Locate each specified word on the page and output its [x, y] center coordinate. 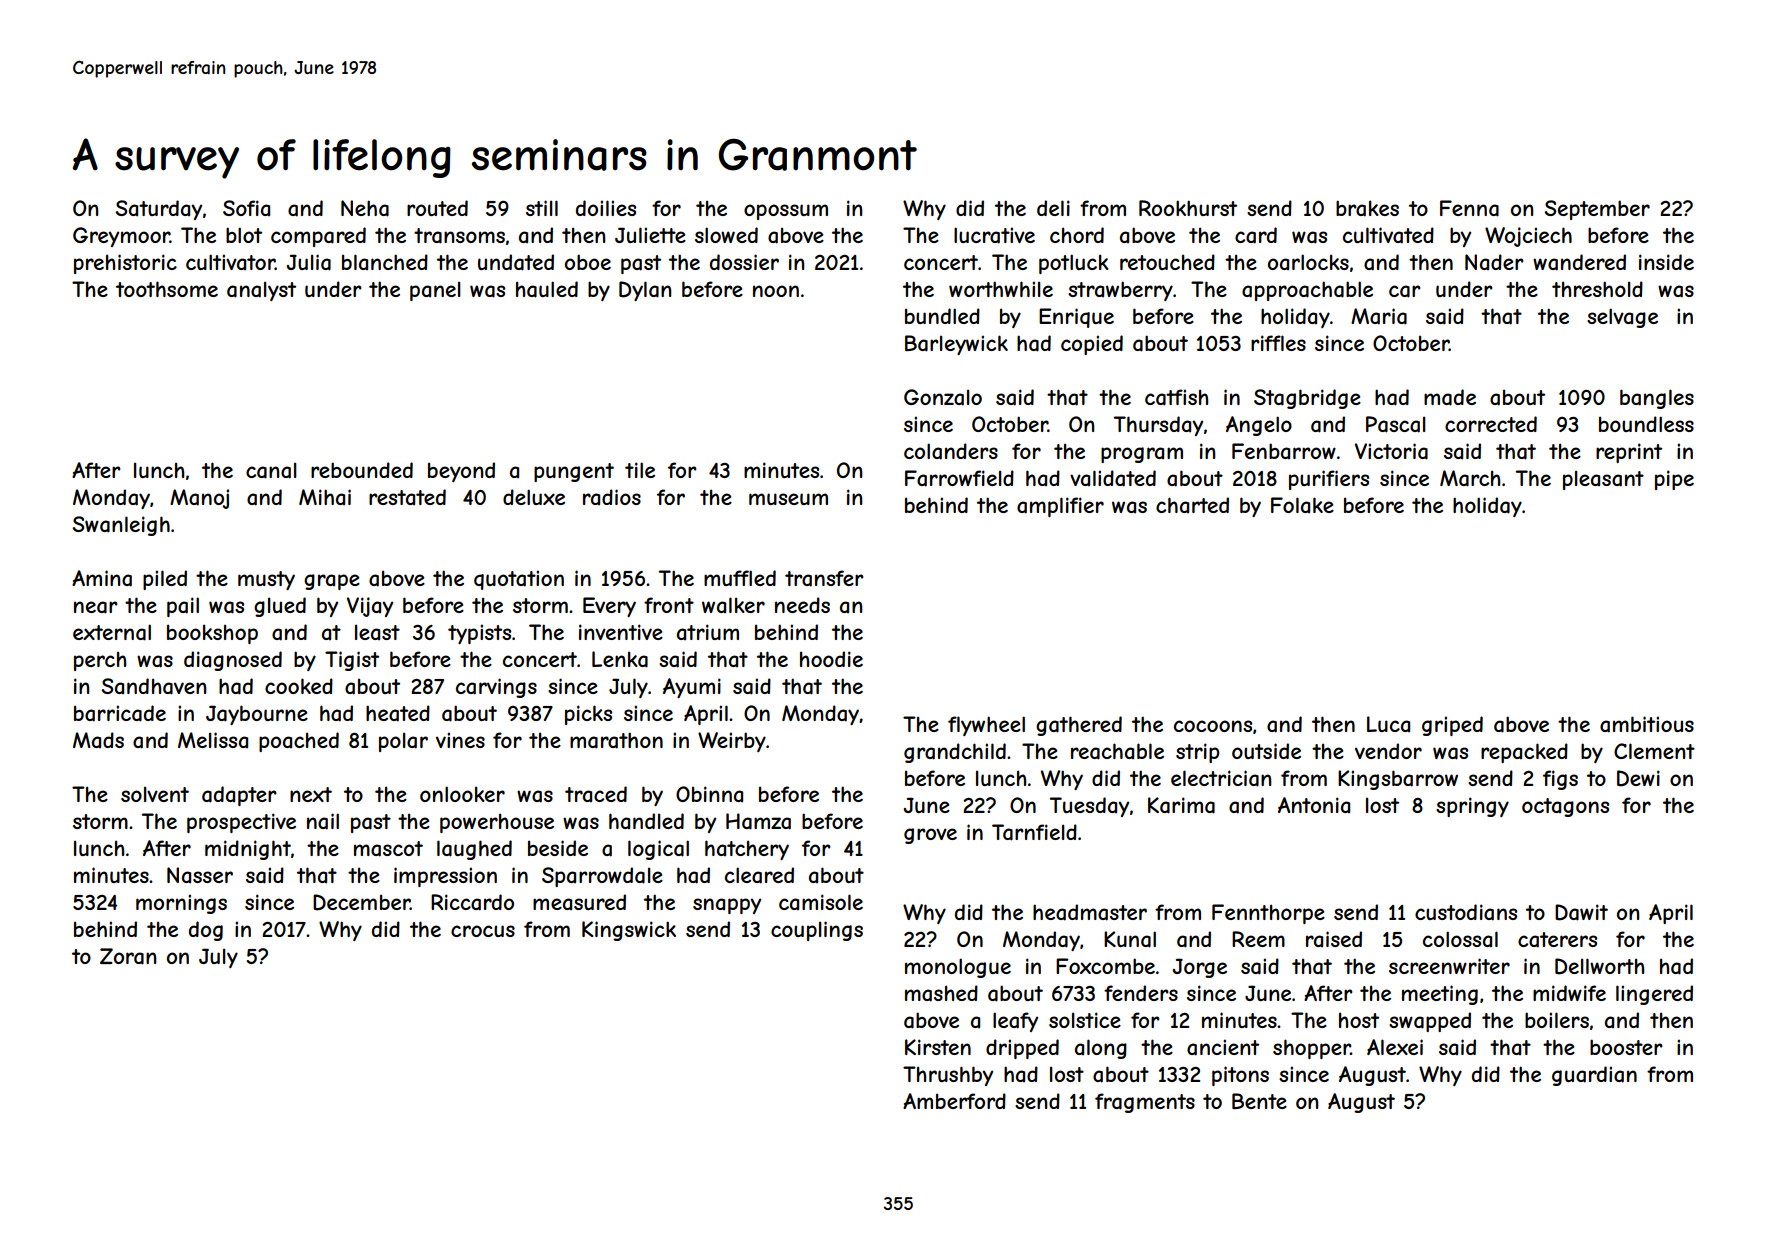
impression [445, 877]
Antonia [1314, 805]
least [377, 632]
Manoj [199, 499]
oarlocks [1308, 262]
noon [776, 291]
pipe [1674, 480]
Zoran [128, 956]
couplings [817, 931]
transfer [824, 578]
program [1142, 455]
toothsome [167, 289]
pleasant [1603, 480]
